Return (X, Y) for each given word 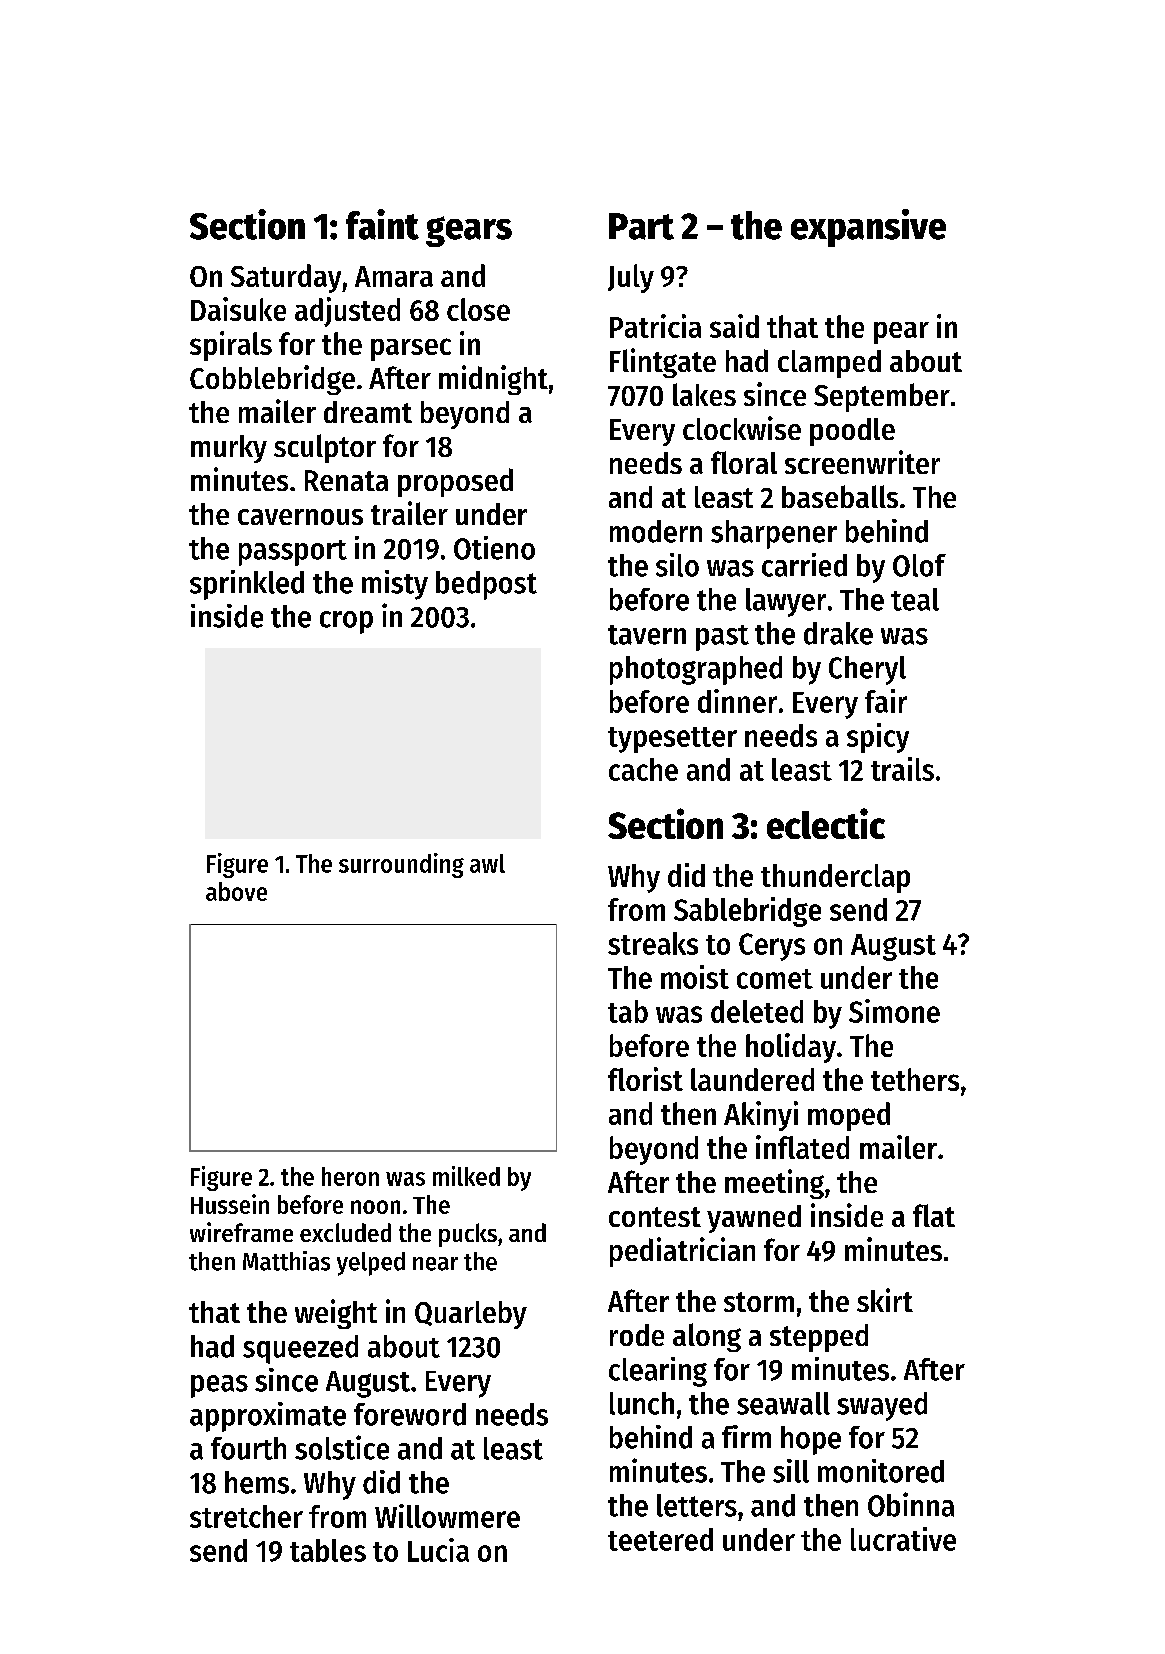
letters (697, 1505)
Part (641, 226)
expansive (868, 228)
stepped (819, 1338)
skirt (885, 1300)
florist (645, 1079)
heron (350, 1176)
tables (328, 1550)
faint (382, 224)
